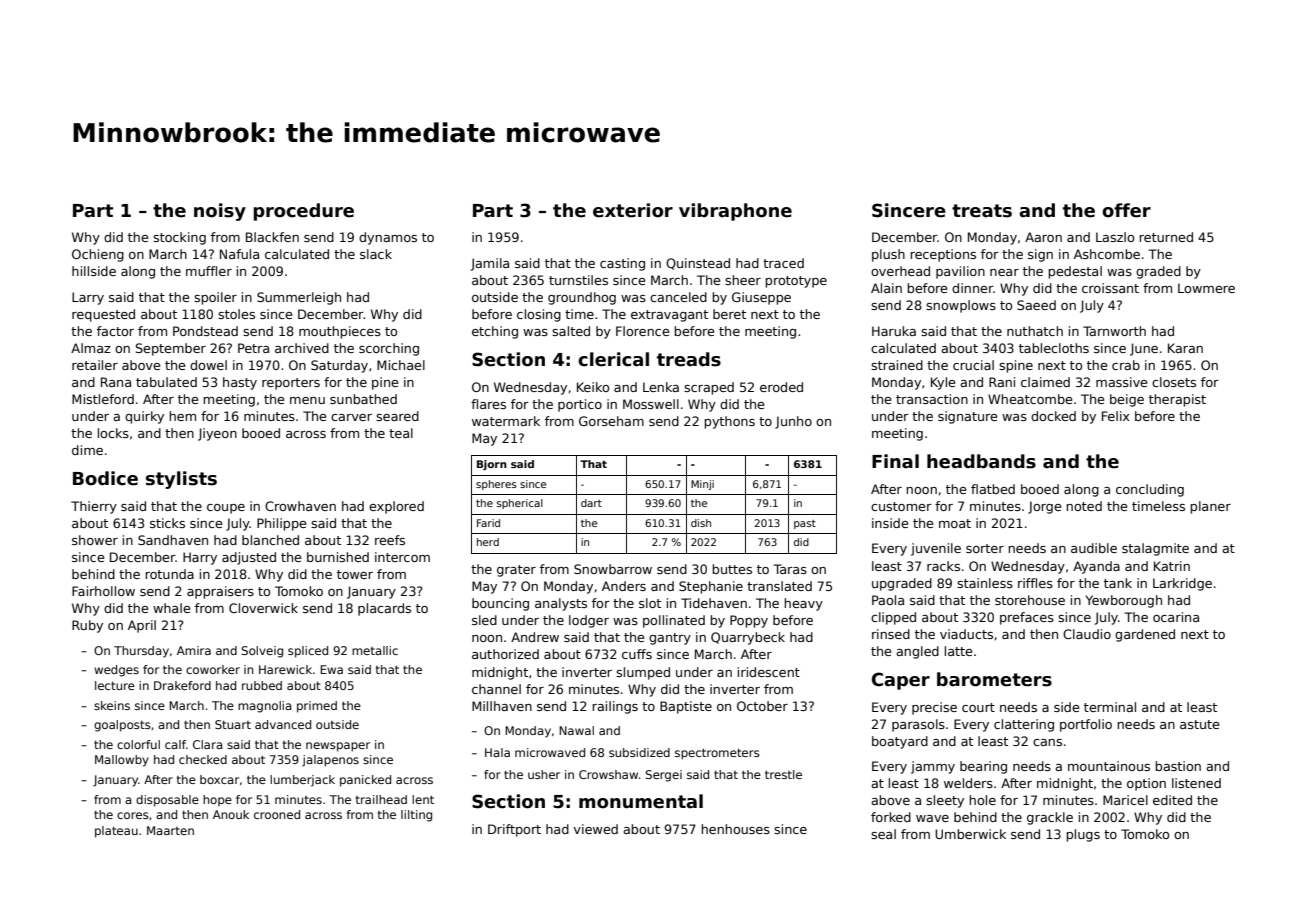  What do you see at coordinates (735, 212) in the page?
I see `vibraphone` at bounding box center [735, 212].
